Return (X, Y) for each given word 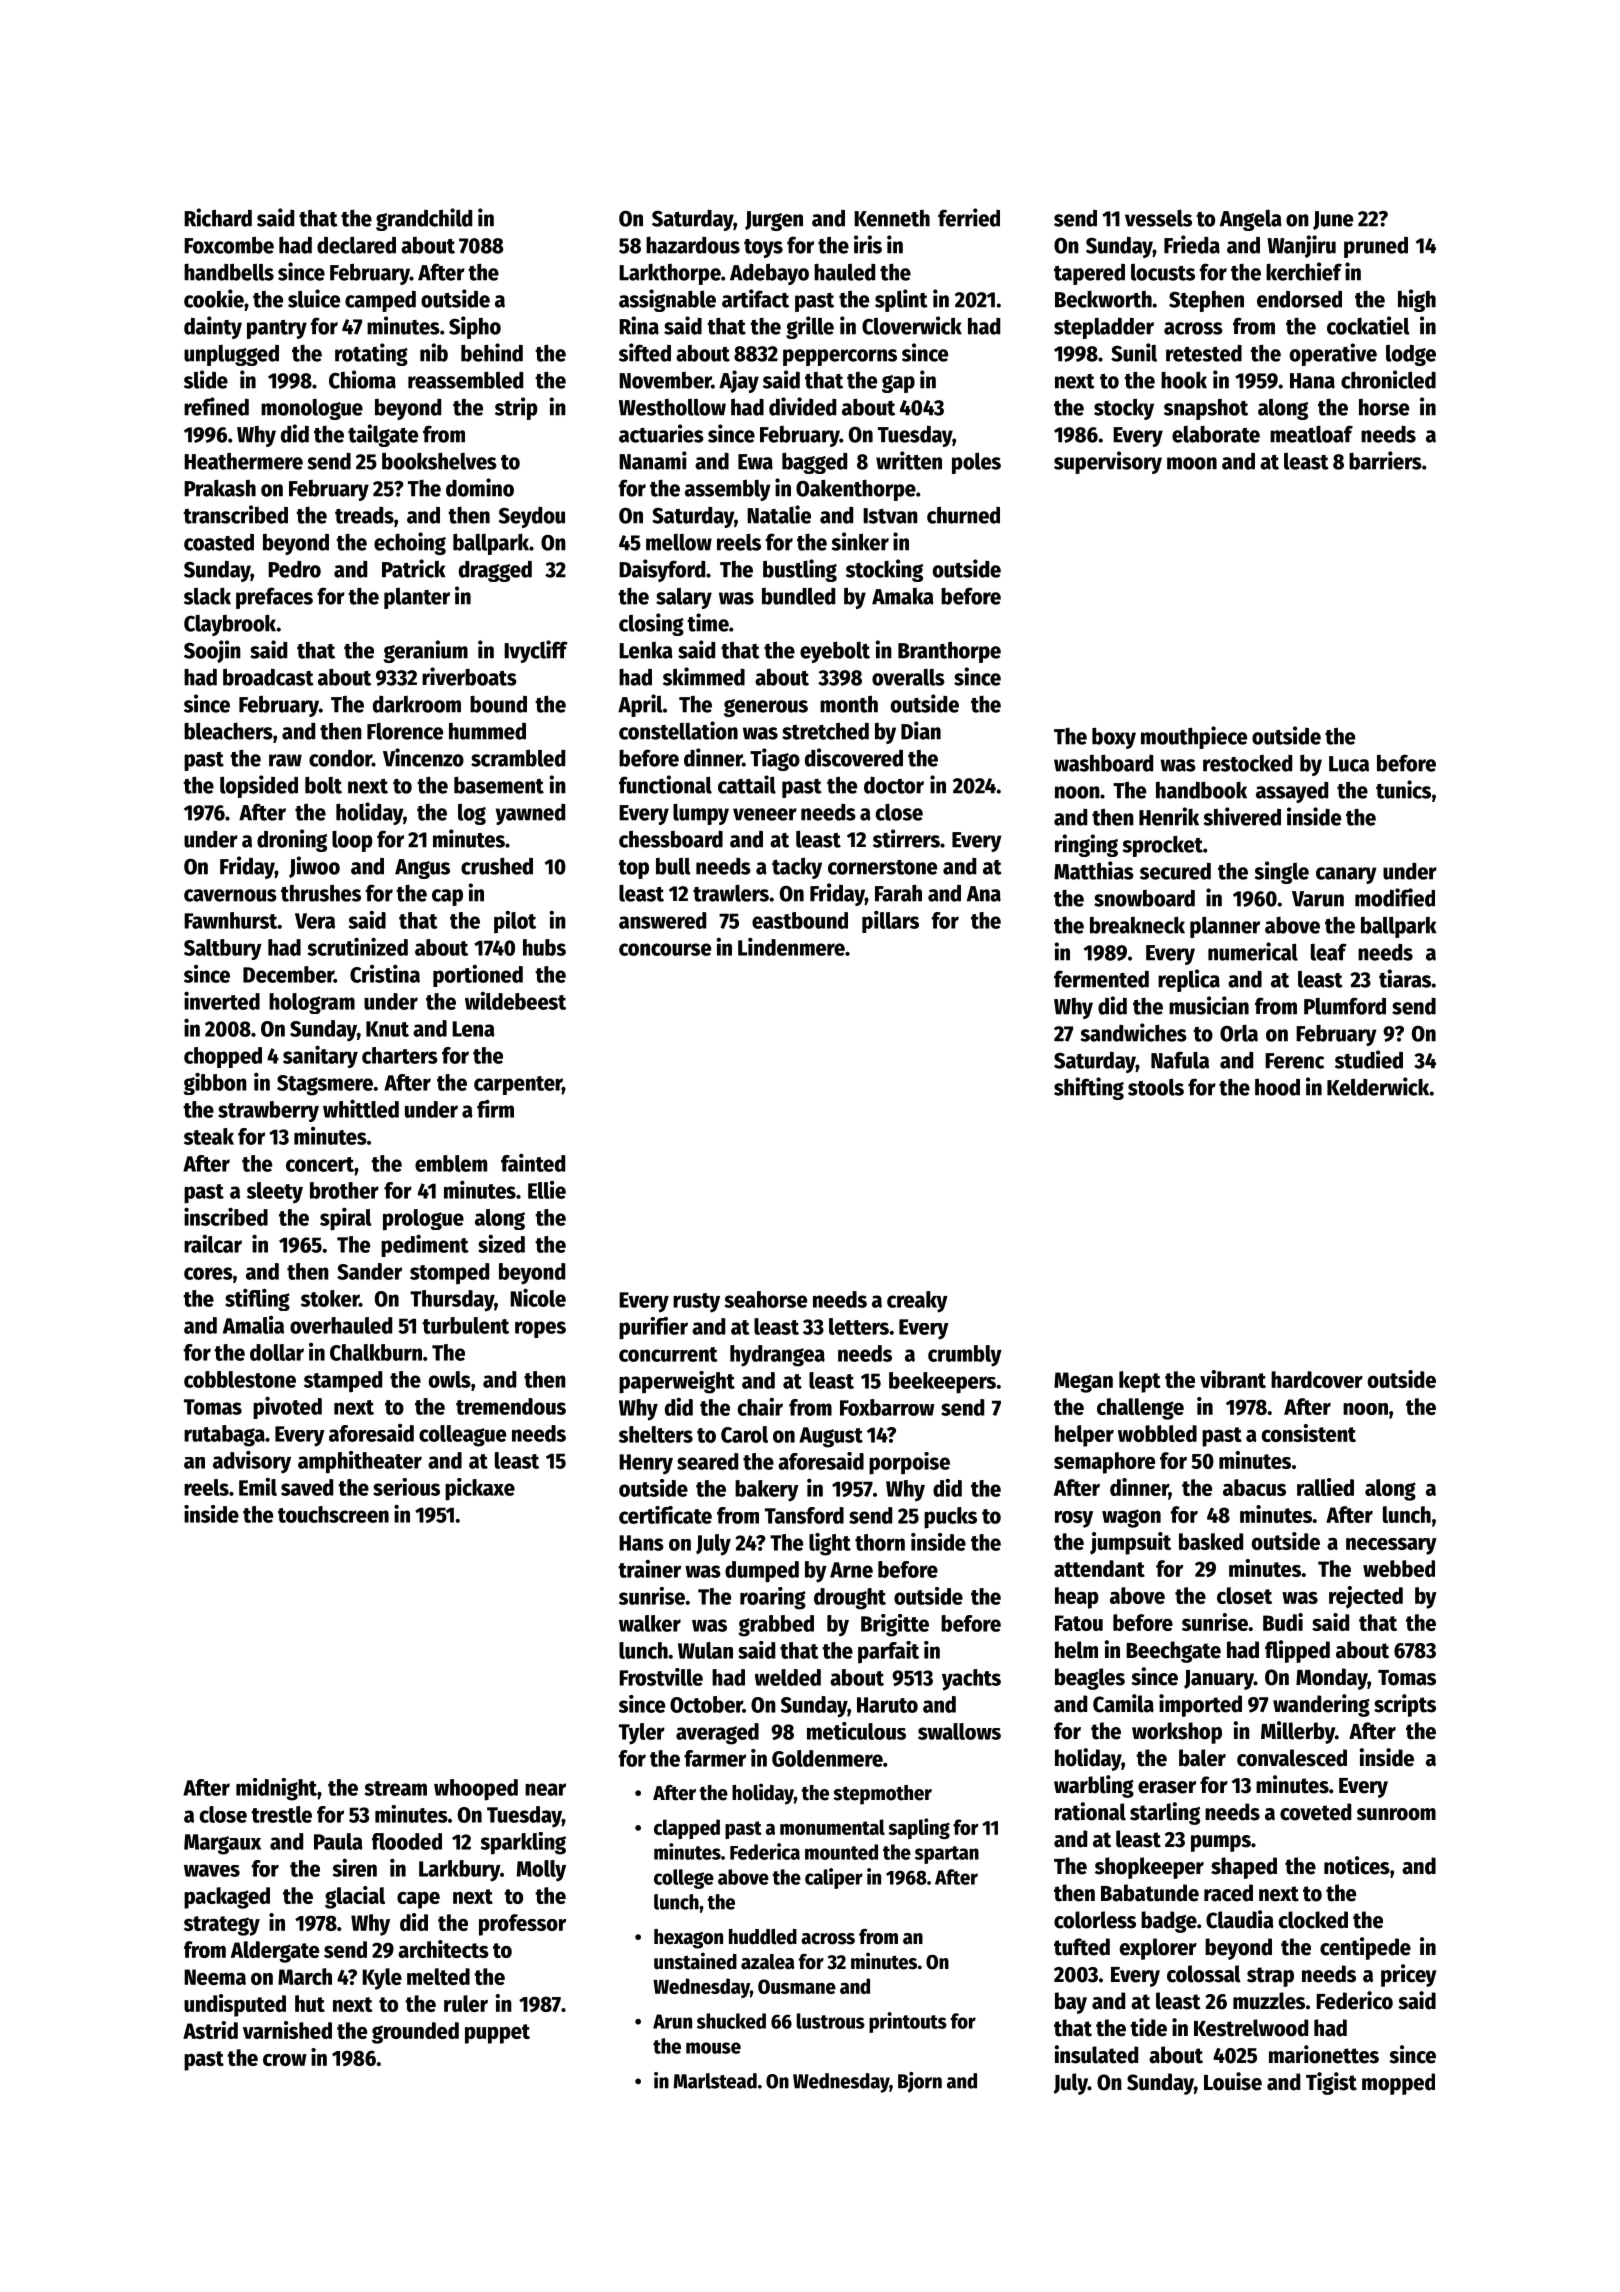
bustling (800, 570)
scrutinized (358, 946)
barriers (1385, 460)
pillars (890, 921)
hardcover (1317, 1379)
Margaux (222, 1844)
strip (516, 408)
